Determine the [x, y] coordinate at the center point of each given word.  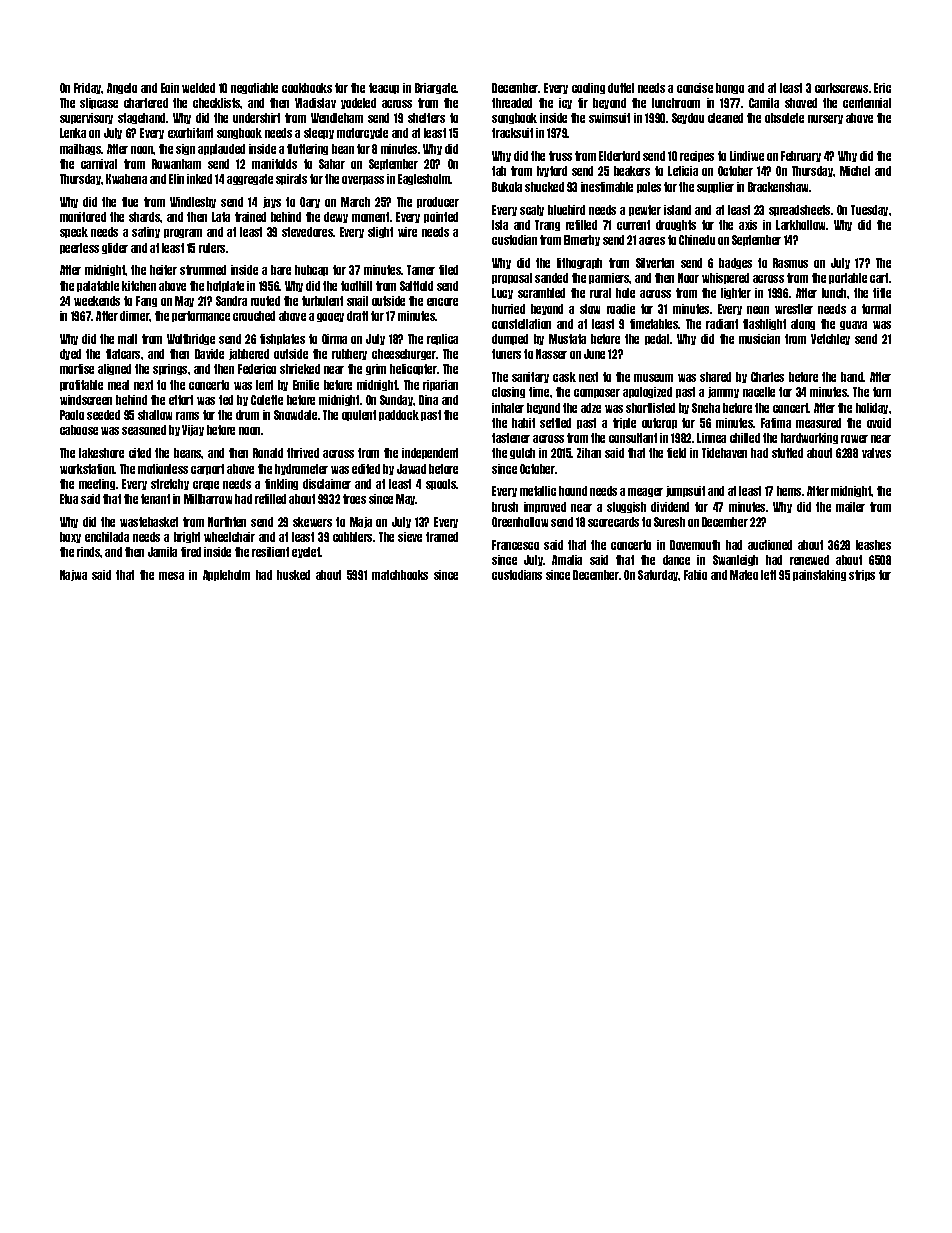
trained [250, 217]
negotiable [254, 88]
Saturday [658, 575]
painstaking [819, 575]
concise [695, 88]
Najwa [73, 575]
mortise [77, 369]
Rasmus [790, 263]
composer [597, 393]
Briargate [436, 88]
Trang [547, 225]
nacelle [759, 392]
